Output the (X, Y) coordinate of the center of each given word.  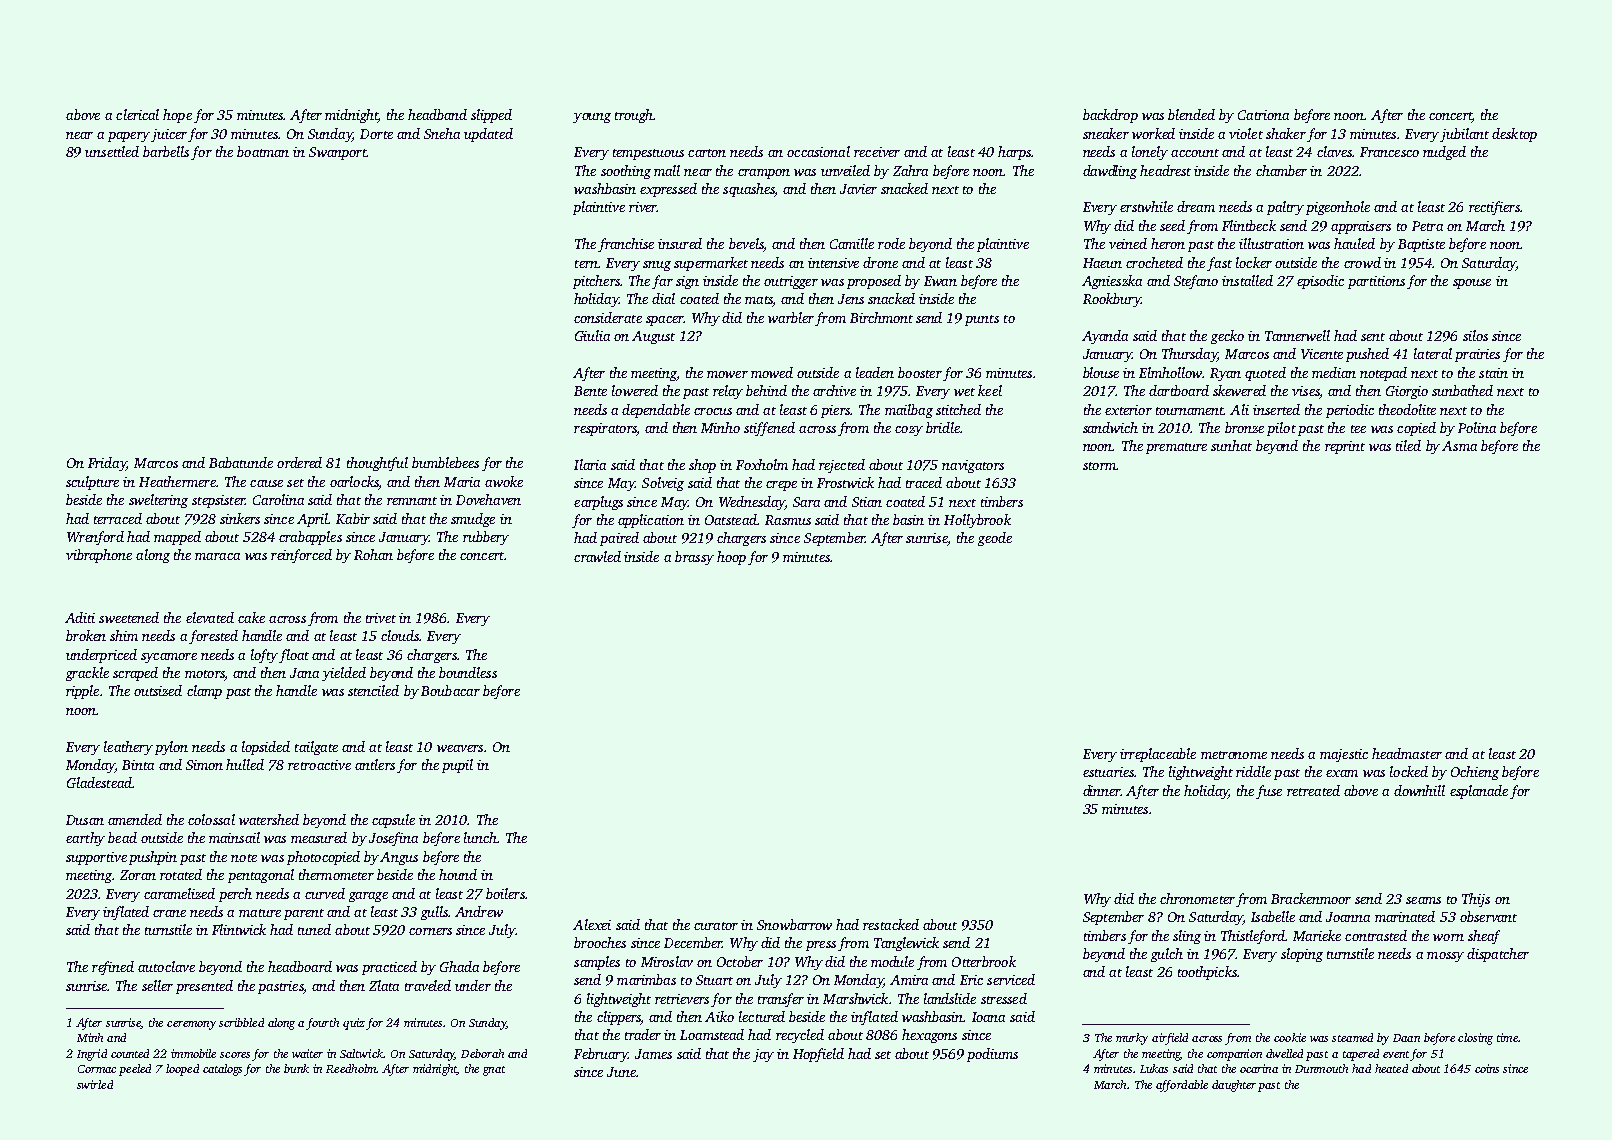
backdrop (1110, 116)
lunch (480, 837)
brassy (694, 558)
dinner (1102, 790)
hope (177, 116)
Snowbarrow (794, 924)
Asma (1459, 446)
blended (1191, 114)
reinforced (301, 556)
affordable (1182, 1086)
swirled (95, 1084)
